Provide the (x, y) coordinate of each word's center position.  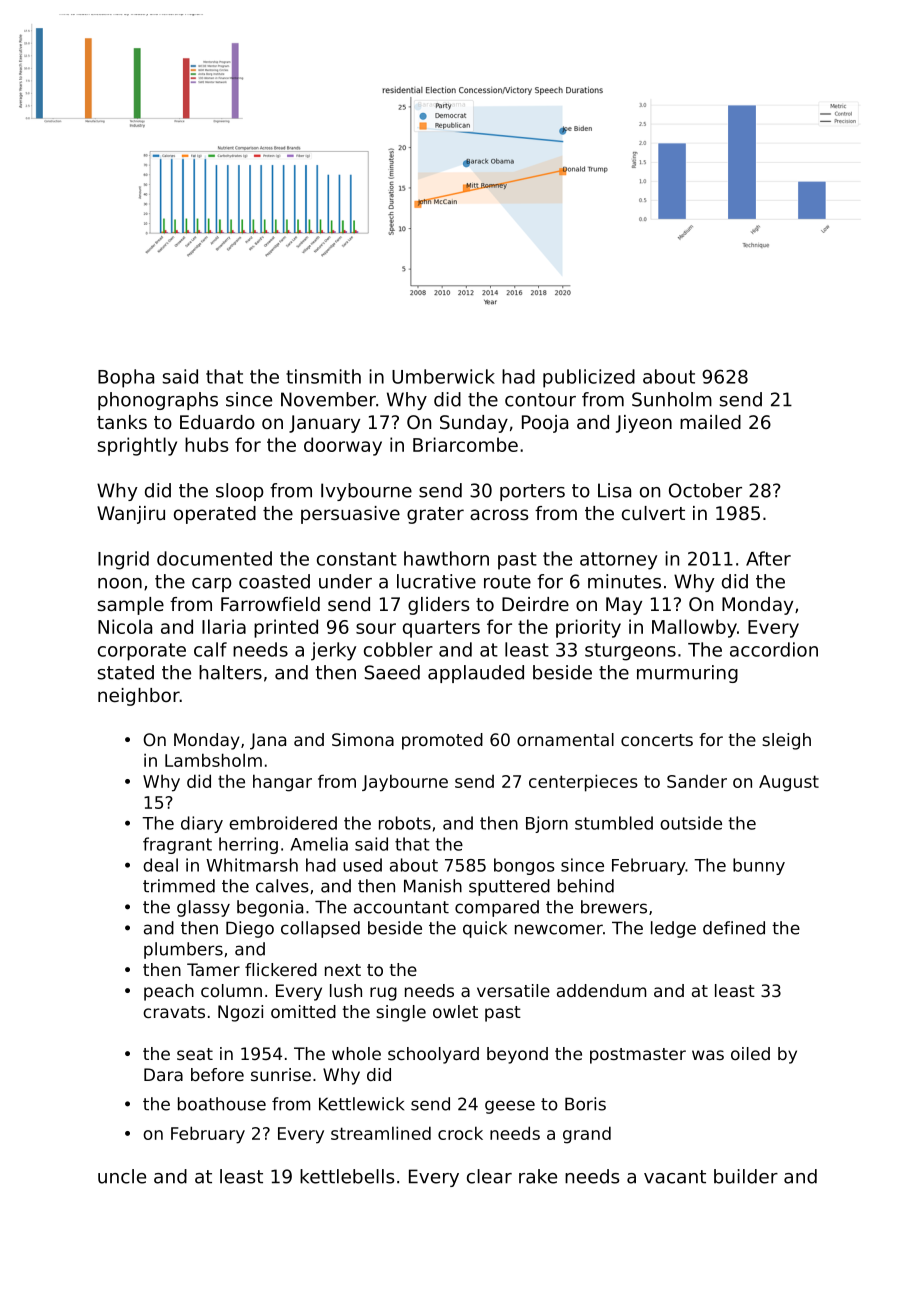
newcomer (559, 929)
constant (357, 559)
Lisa (614, 490)
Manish (433, 886)
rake (538, 1176)
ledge (673, 929)
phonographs (158, 401)
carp (212, 585)
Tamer (213, 969)
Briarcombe (465, 444)
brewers (614, 907)
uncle (122, 1176)
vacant (675, 1177)
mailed (710, 422)
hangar (282, 783)
